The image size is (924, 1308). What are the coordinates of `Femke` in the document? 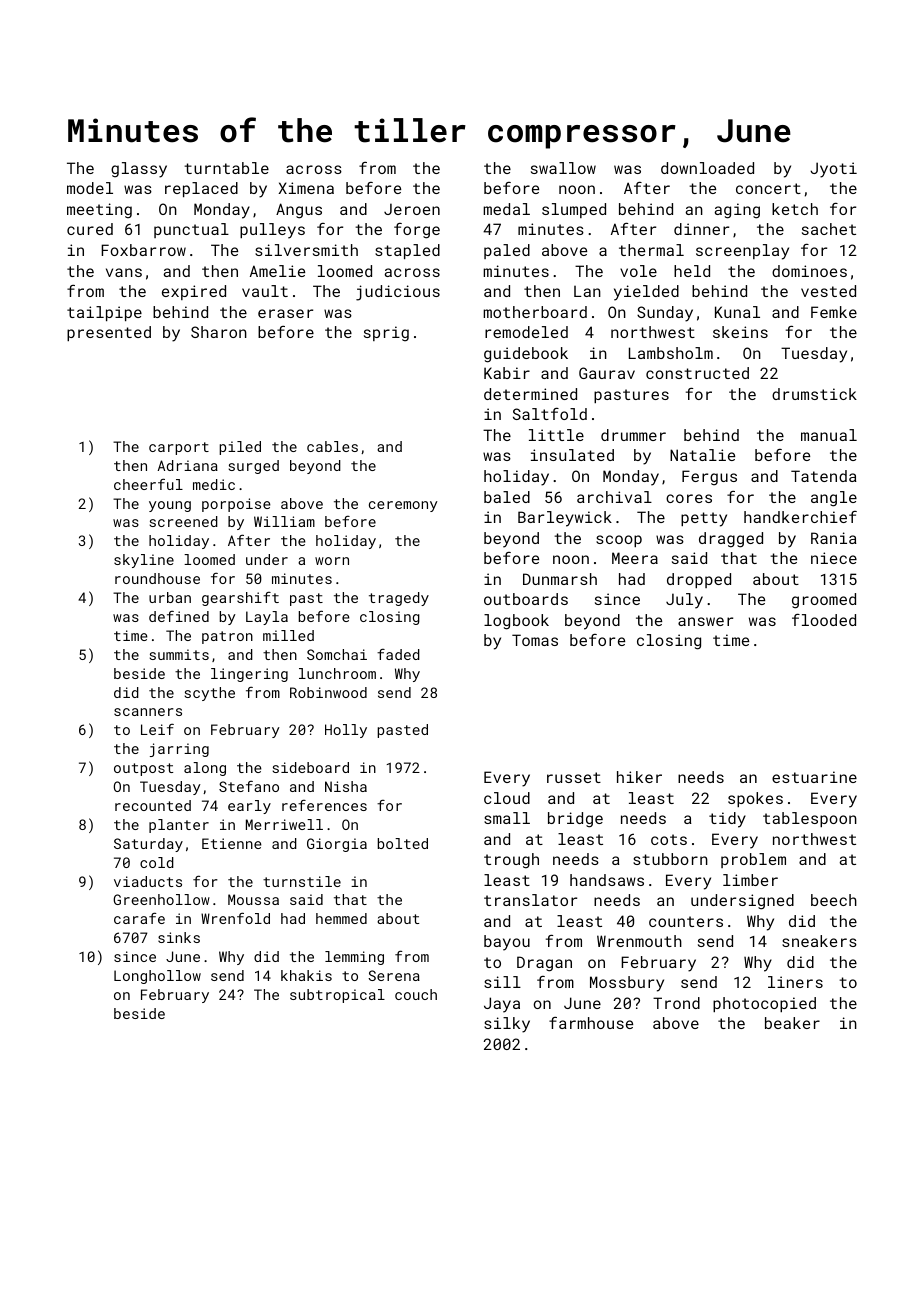 It's located at (834, 312).
